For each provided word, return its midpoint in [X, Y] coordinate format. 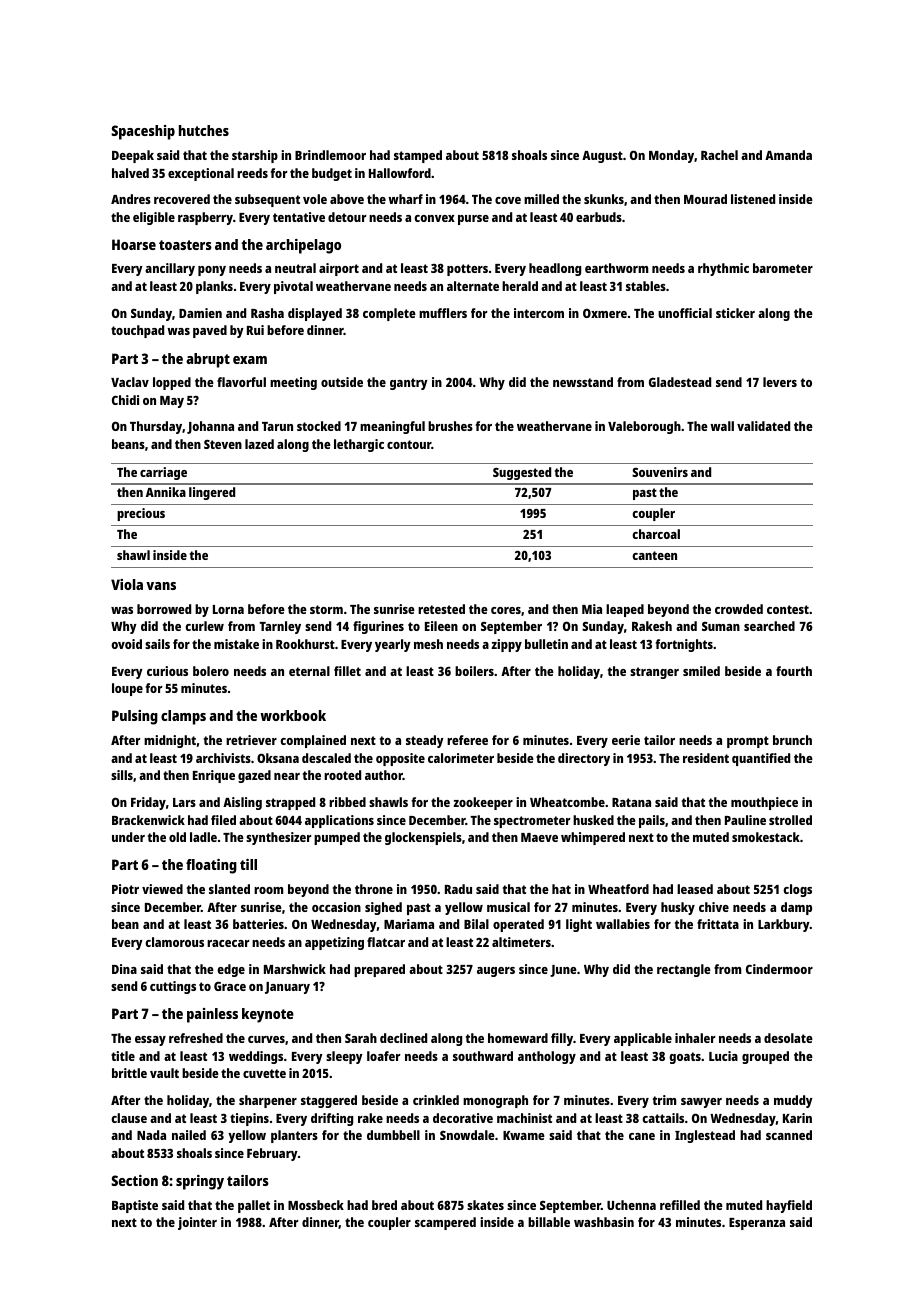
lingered [212, 493]
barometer [783, 268]
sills [122, 775]
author [384, 775]
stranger [654, 673]
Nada [151, 1135]
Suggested [522, 473]
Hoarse [134, 244]
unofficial [685, 313]
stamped [418, 156]
